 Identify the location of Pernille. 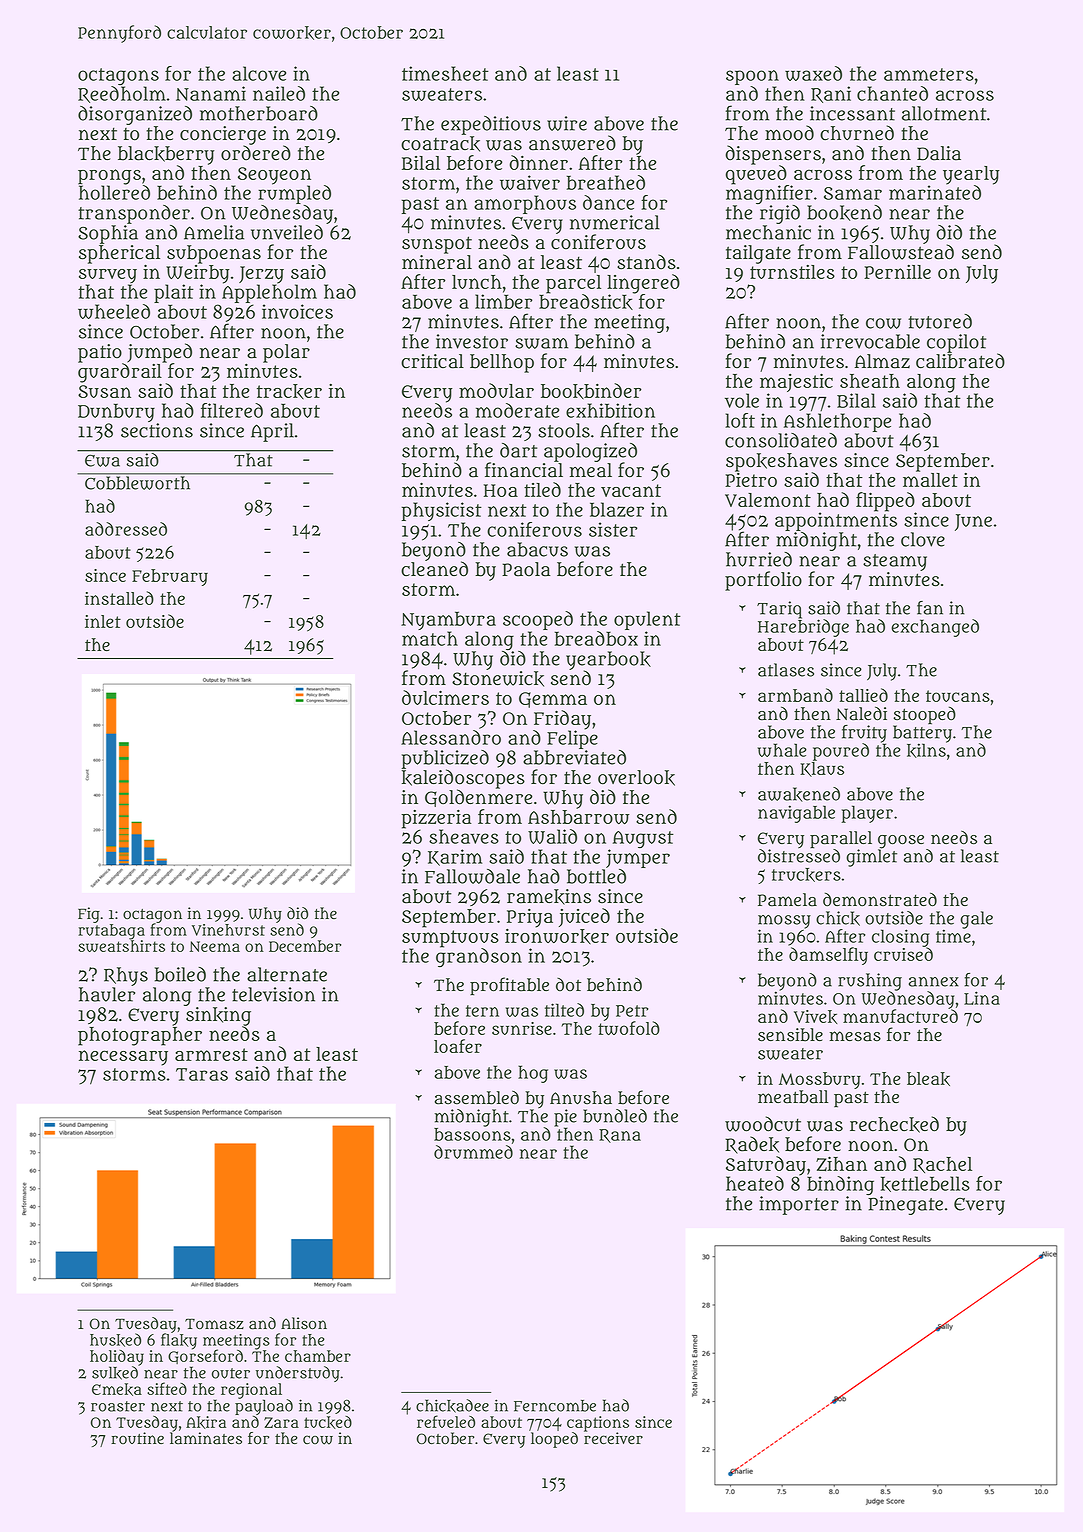
(897, 272).
